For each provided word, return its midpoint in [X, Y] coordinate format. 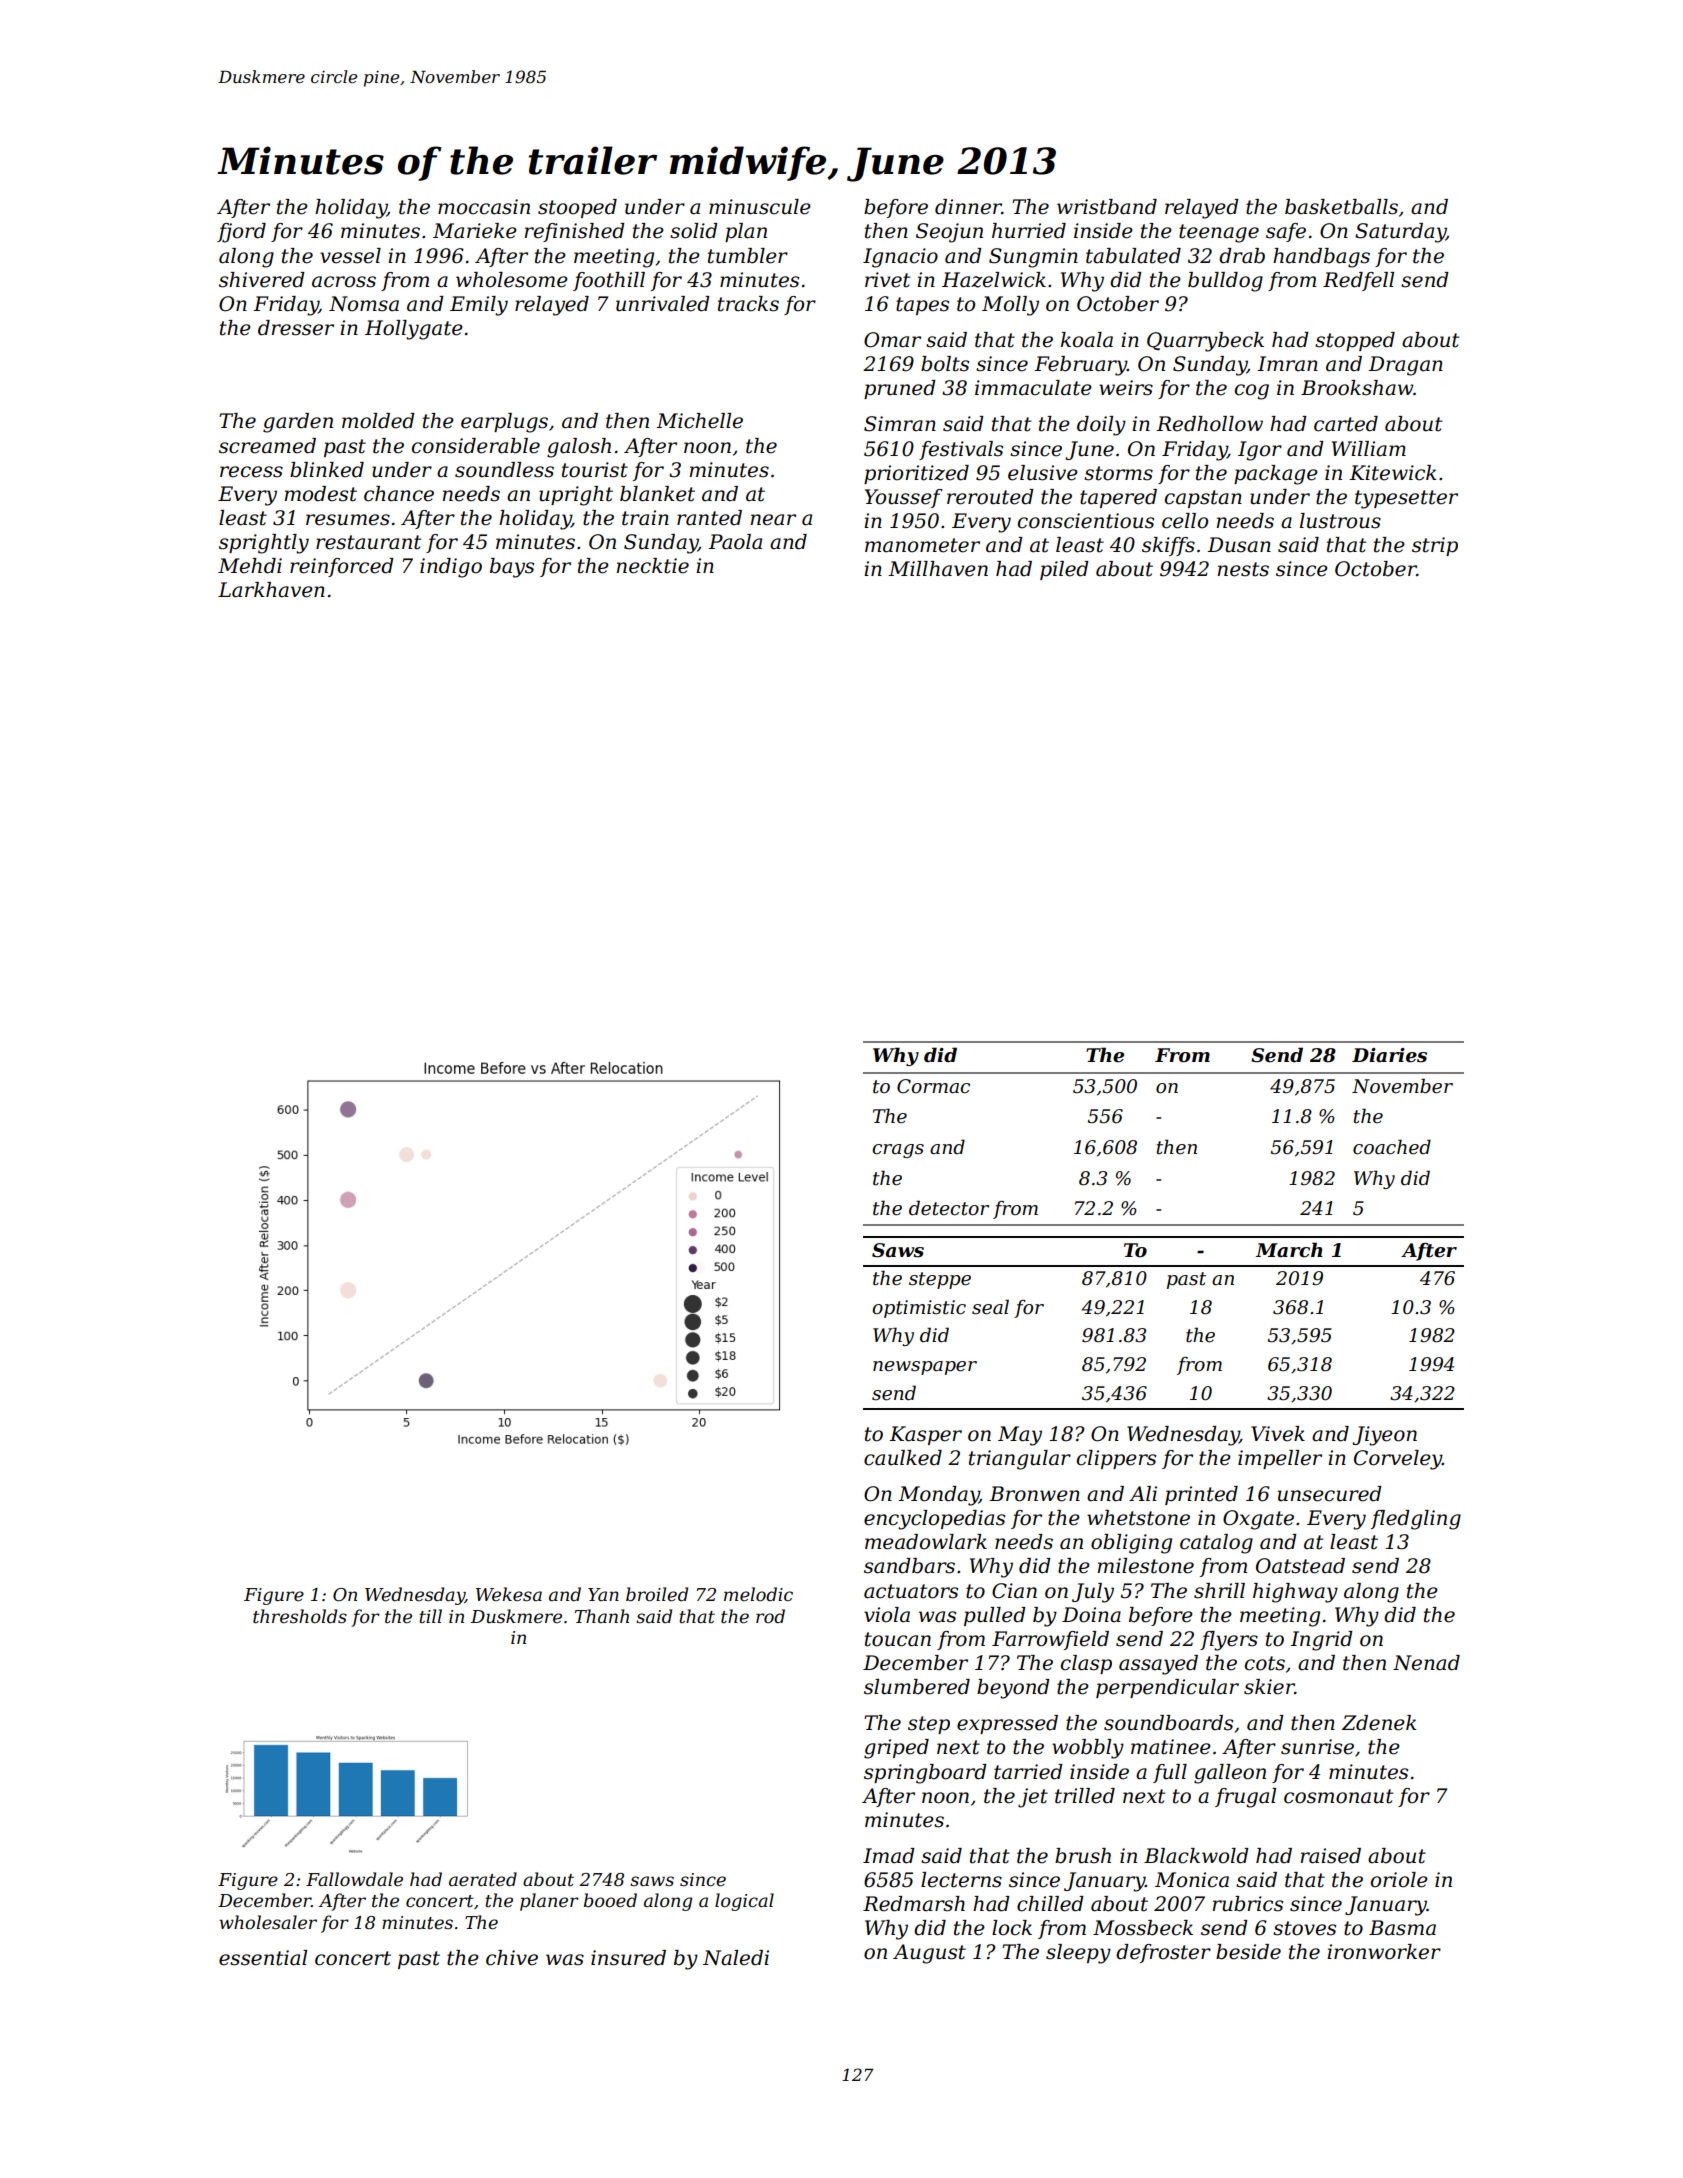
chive [512, 1958]
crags [898, 1151]
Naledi [736, 1958]
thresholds [300, 1616]
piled [1064, 570]
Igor [1260, 451]
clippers [1116, 1459]
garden [298, 423]
